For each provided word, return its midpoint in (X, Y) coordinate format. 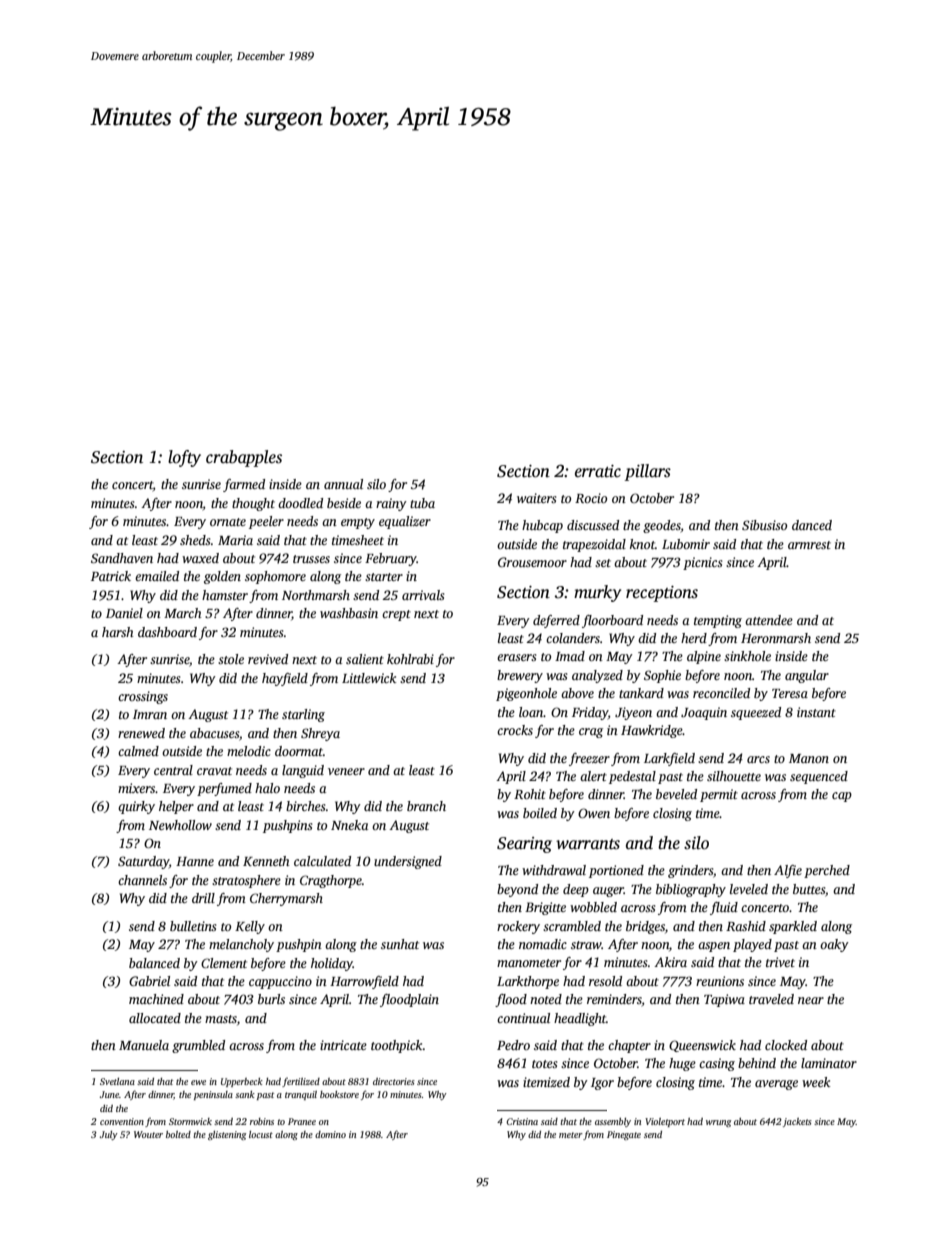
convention (122, 1121)
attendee (769, 620)
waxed (200, 558)
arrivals (423, 595)
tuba (422, 503)
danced (812, 525)
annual (343, 484)
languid (303, 771)
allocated (155, 1018)
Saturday (143, 862)
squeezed (756, 713)
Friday (590, 713)
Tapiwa (724, 1000)
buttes (809, 889)
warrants (588, 844)
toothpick (397, 1046)
